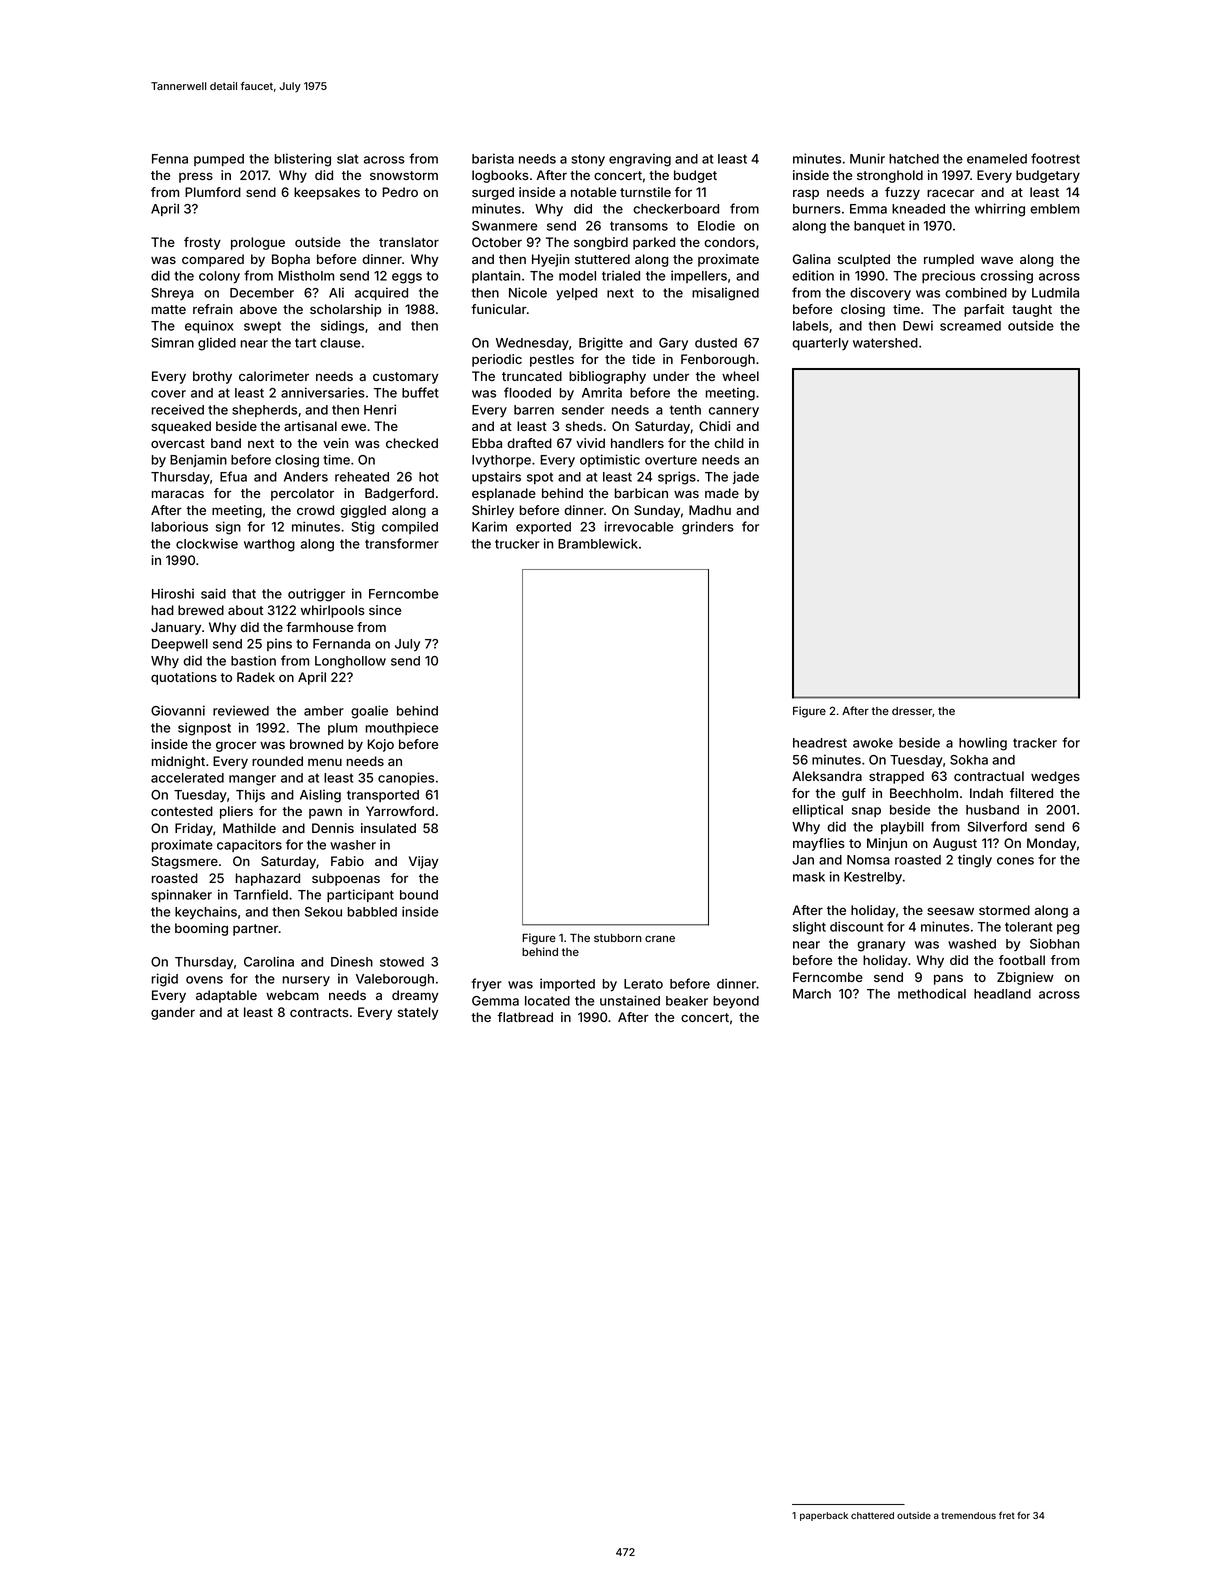 This document has height=1593, width=1231. Describe the element at coordinates (824, 1516) in the document. I see `paperback` at that location.
